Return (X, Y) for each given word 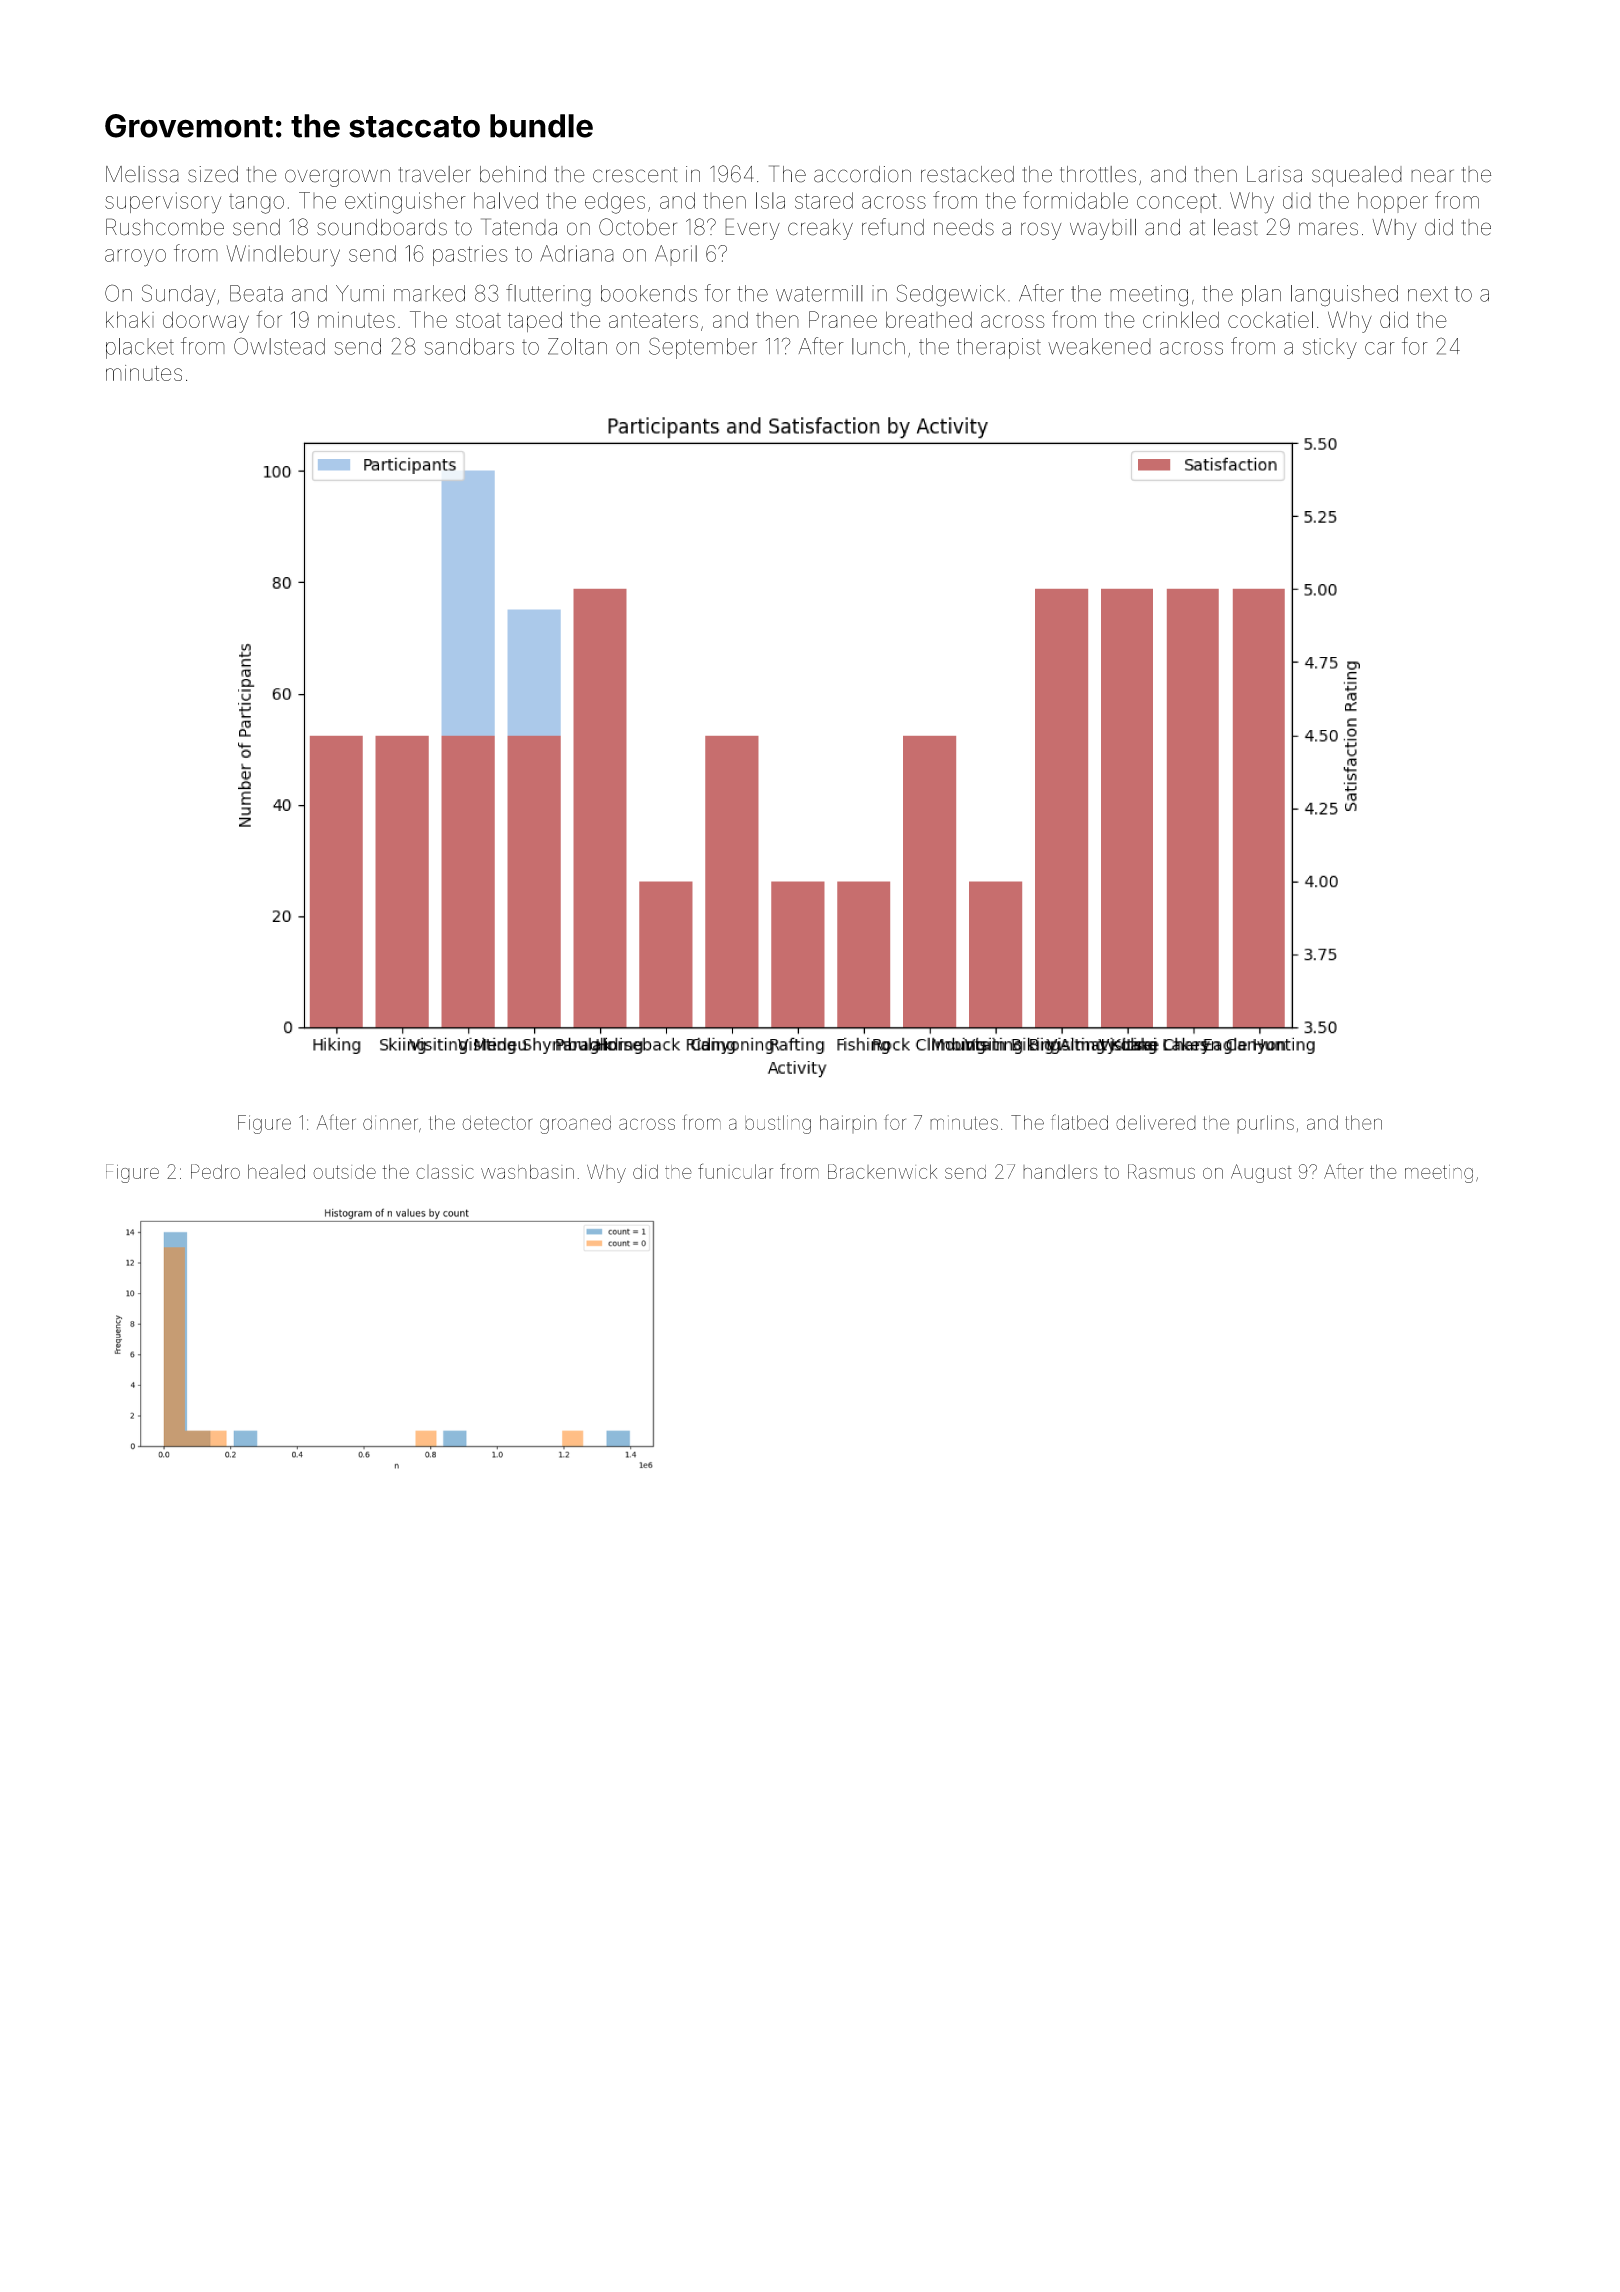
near (1432, 176)
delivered (1156, 1122)
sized (213, 174)
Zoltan (577, 346)
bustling (778, 1124)
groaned (575, 1125)
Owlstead (279, 346)
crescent (635, 175)
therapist (999, 348)
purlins (1265, 1124)
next (1428, 294)
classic (445, 1172)
